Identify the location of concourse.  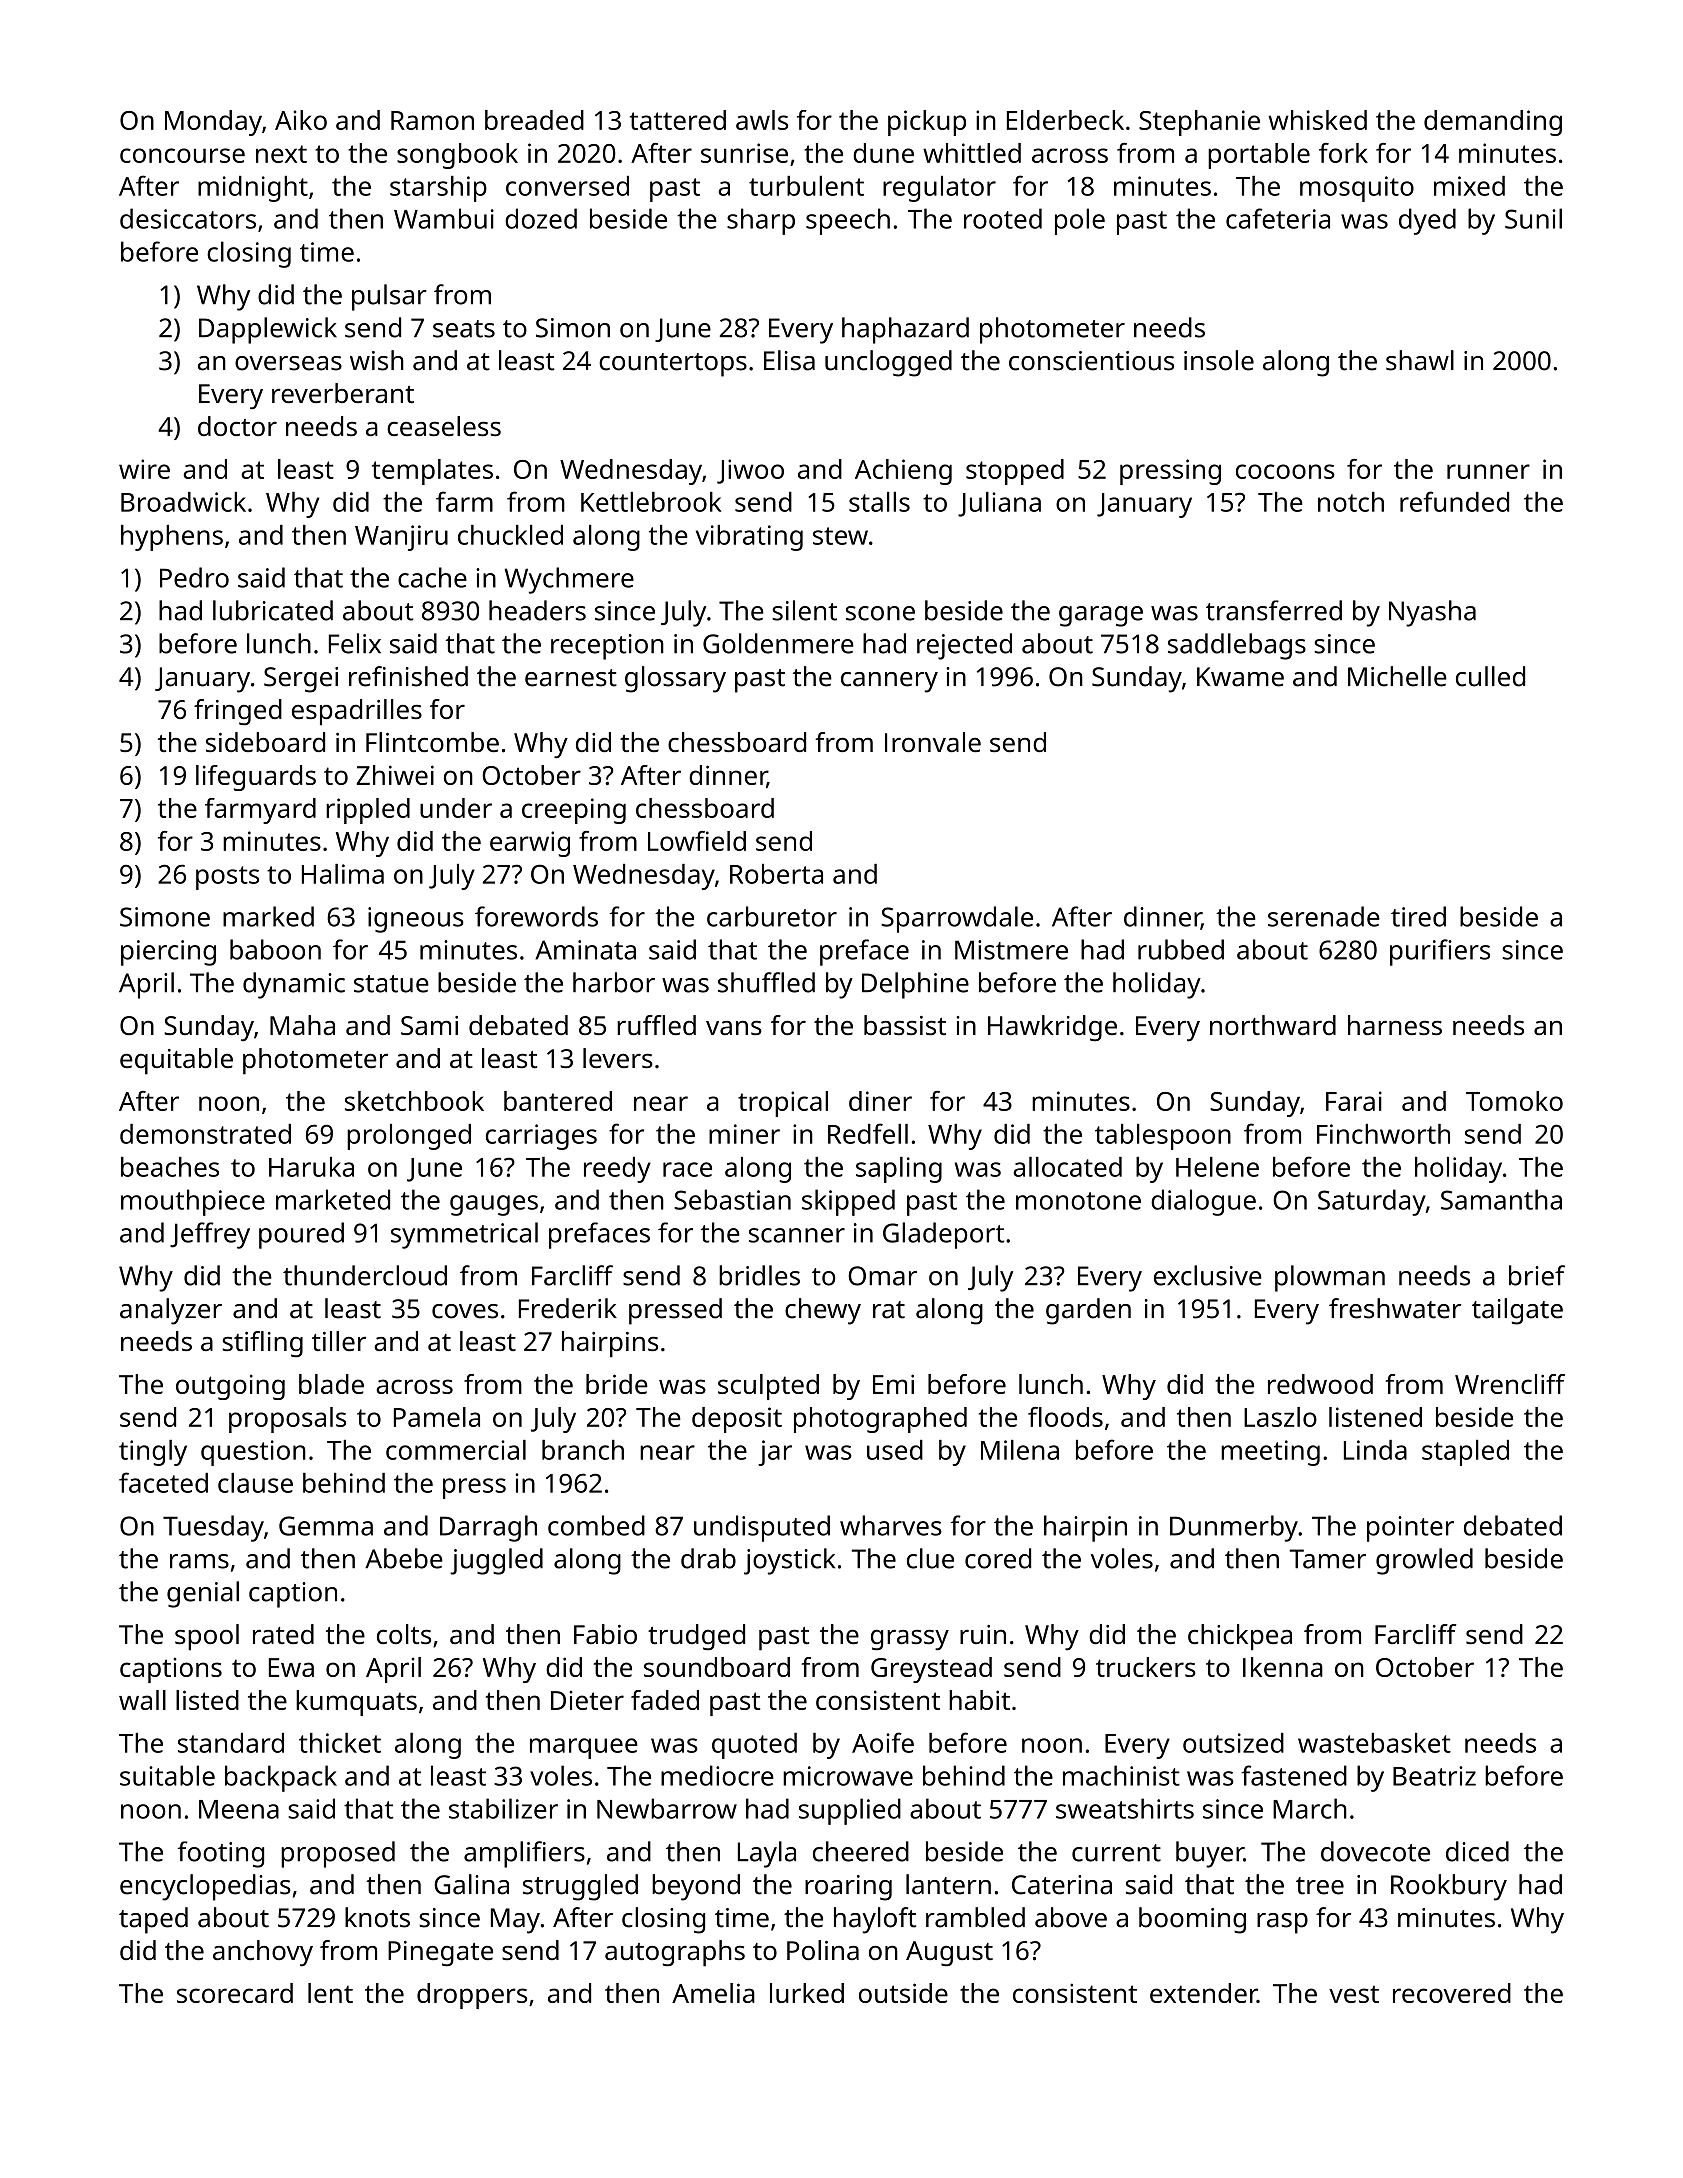
(182, 155).
